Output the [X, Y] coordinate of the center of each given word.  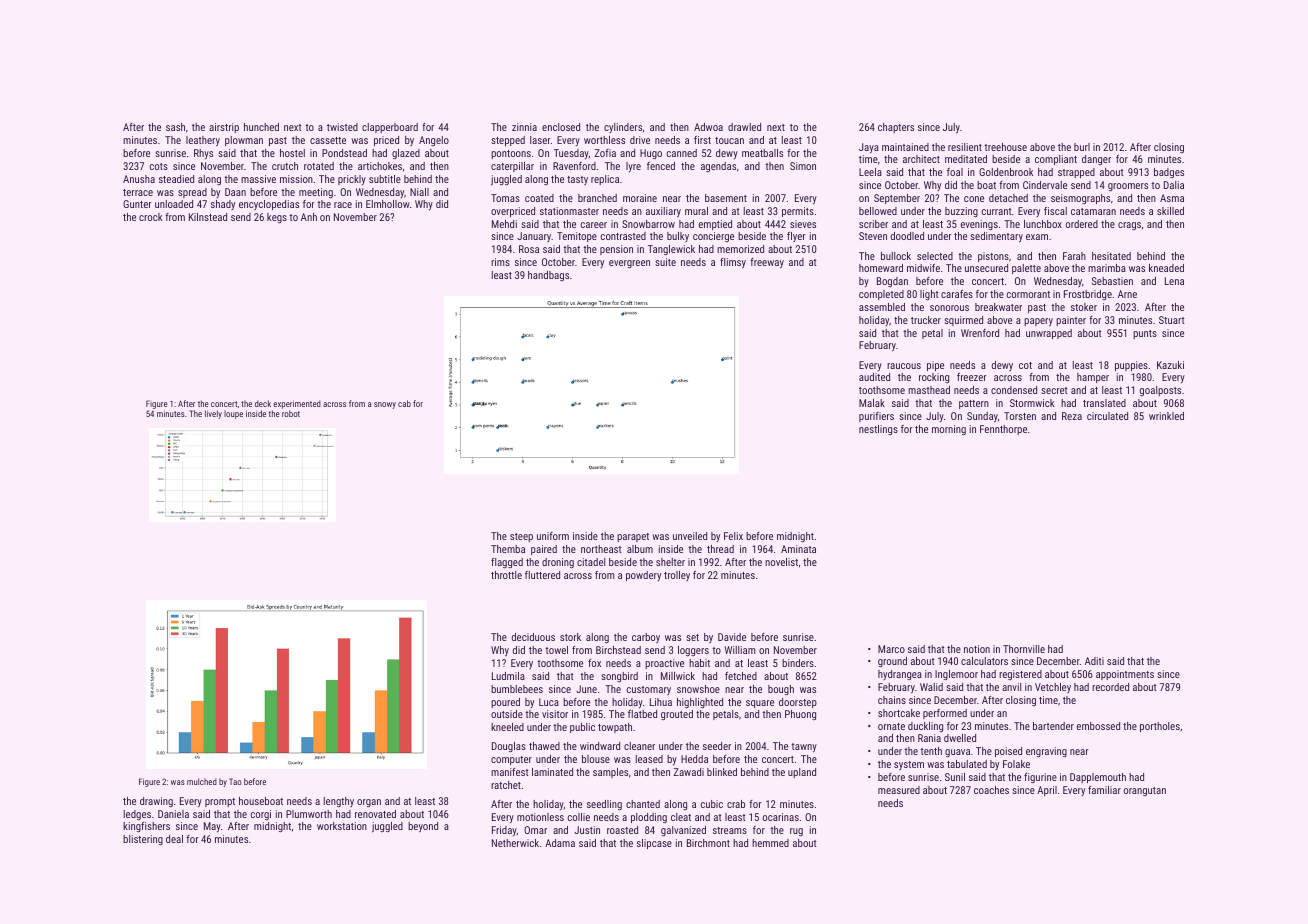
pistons [993, 257]
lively [213, 414]
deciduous [533, 637]
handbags [548, 276]
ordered [1082, 224]
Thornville [1024, 649]
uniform [553, 536]
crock [150, 217]
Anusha [139, 179]
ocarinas [781, 817]
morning [949, 430]
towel [556, 650]
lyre [633, 167]
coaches [991, 790]
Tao [235, 781]
